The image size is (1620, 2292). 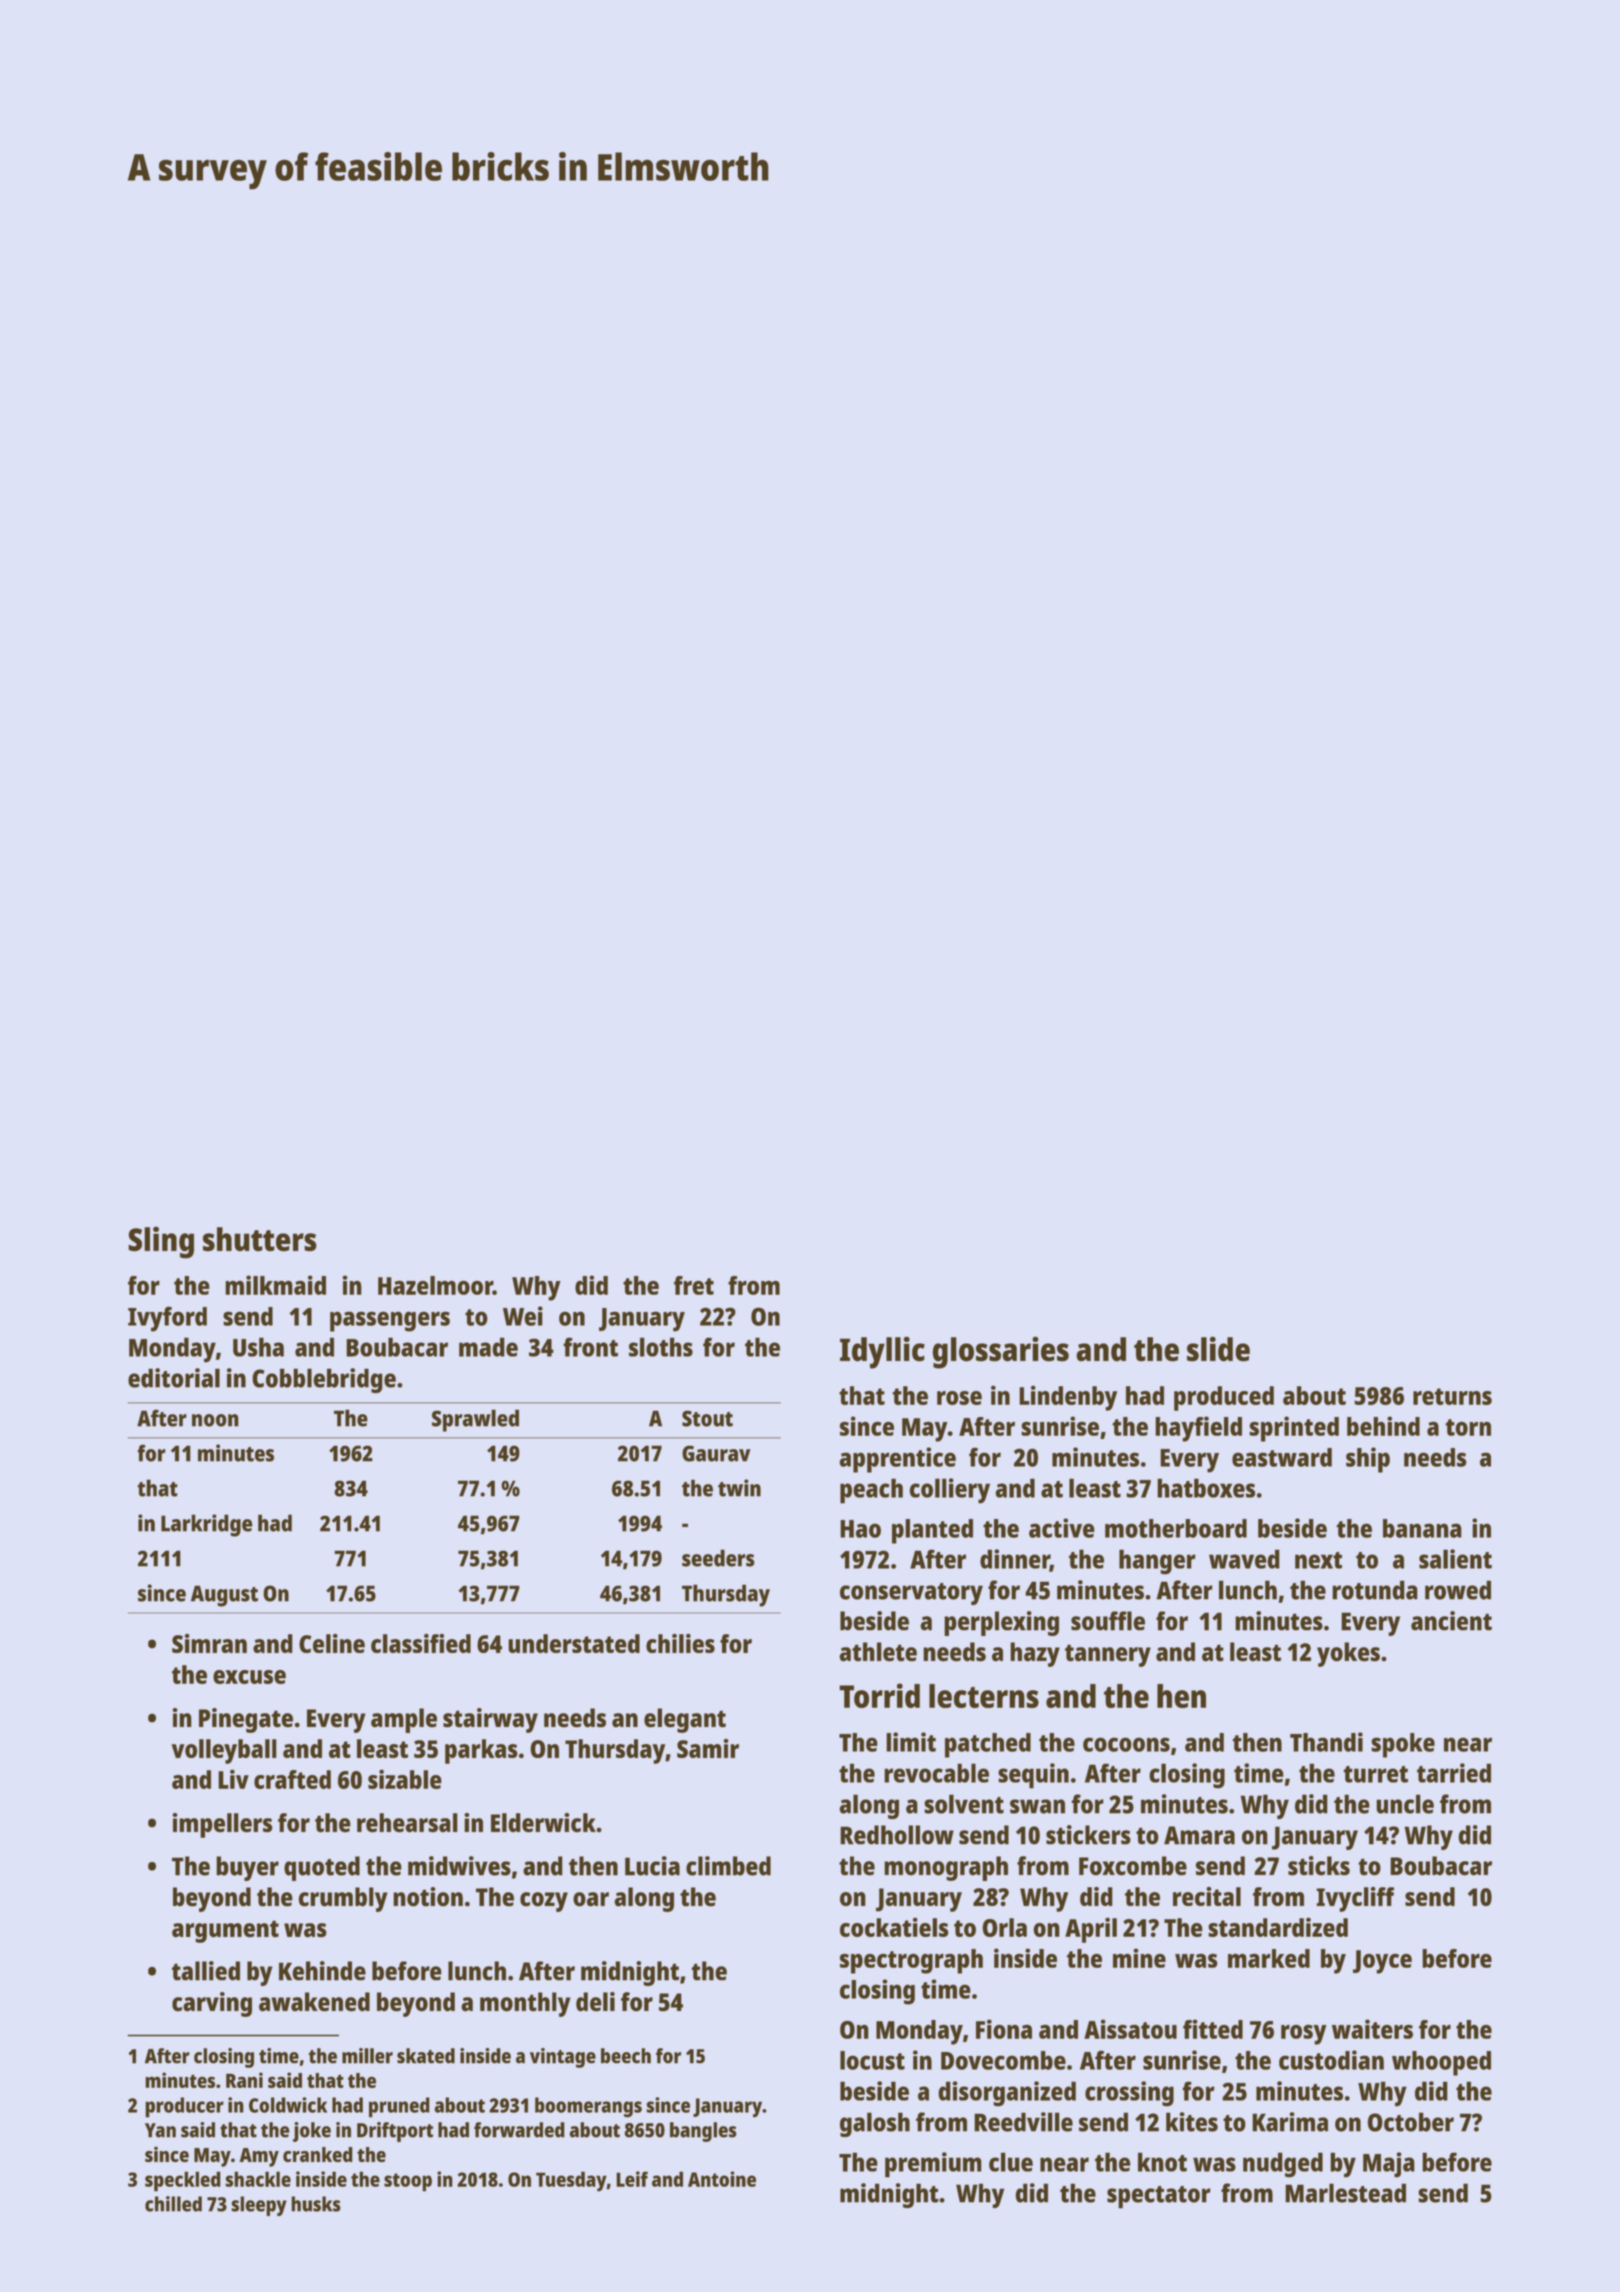 What do you see at coordinates (161, 1242) in the screenshot?
I see `Sling` at bounding box center [161, 1242].
